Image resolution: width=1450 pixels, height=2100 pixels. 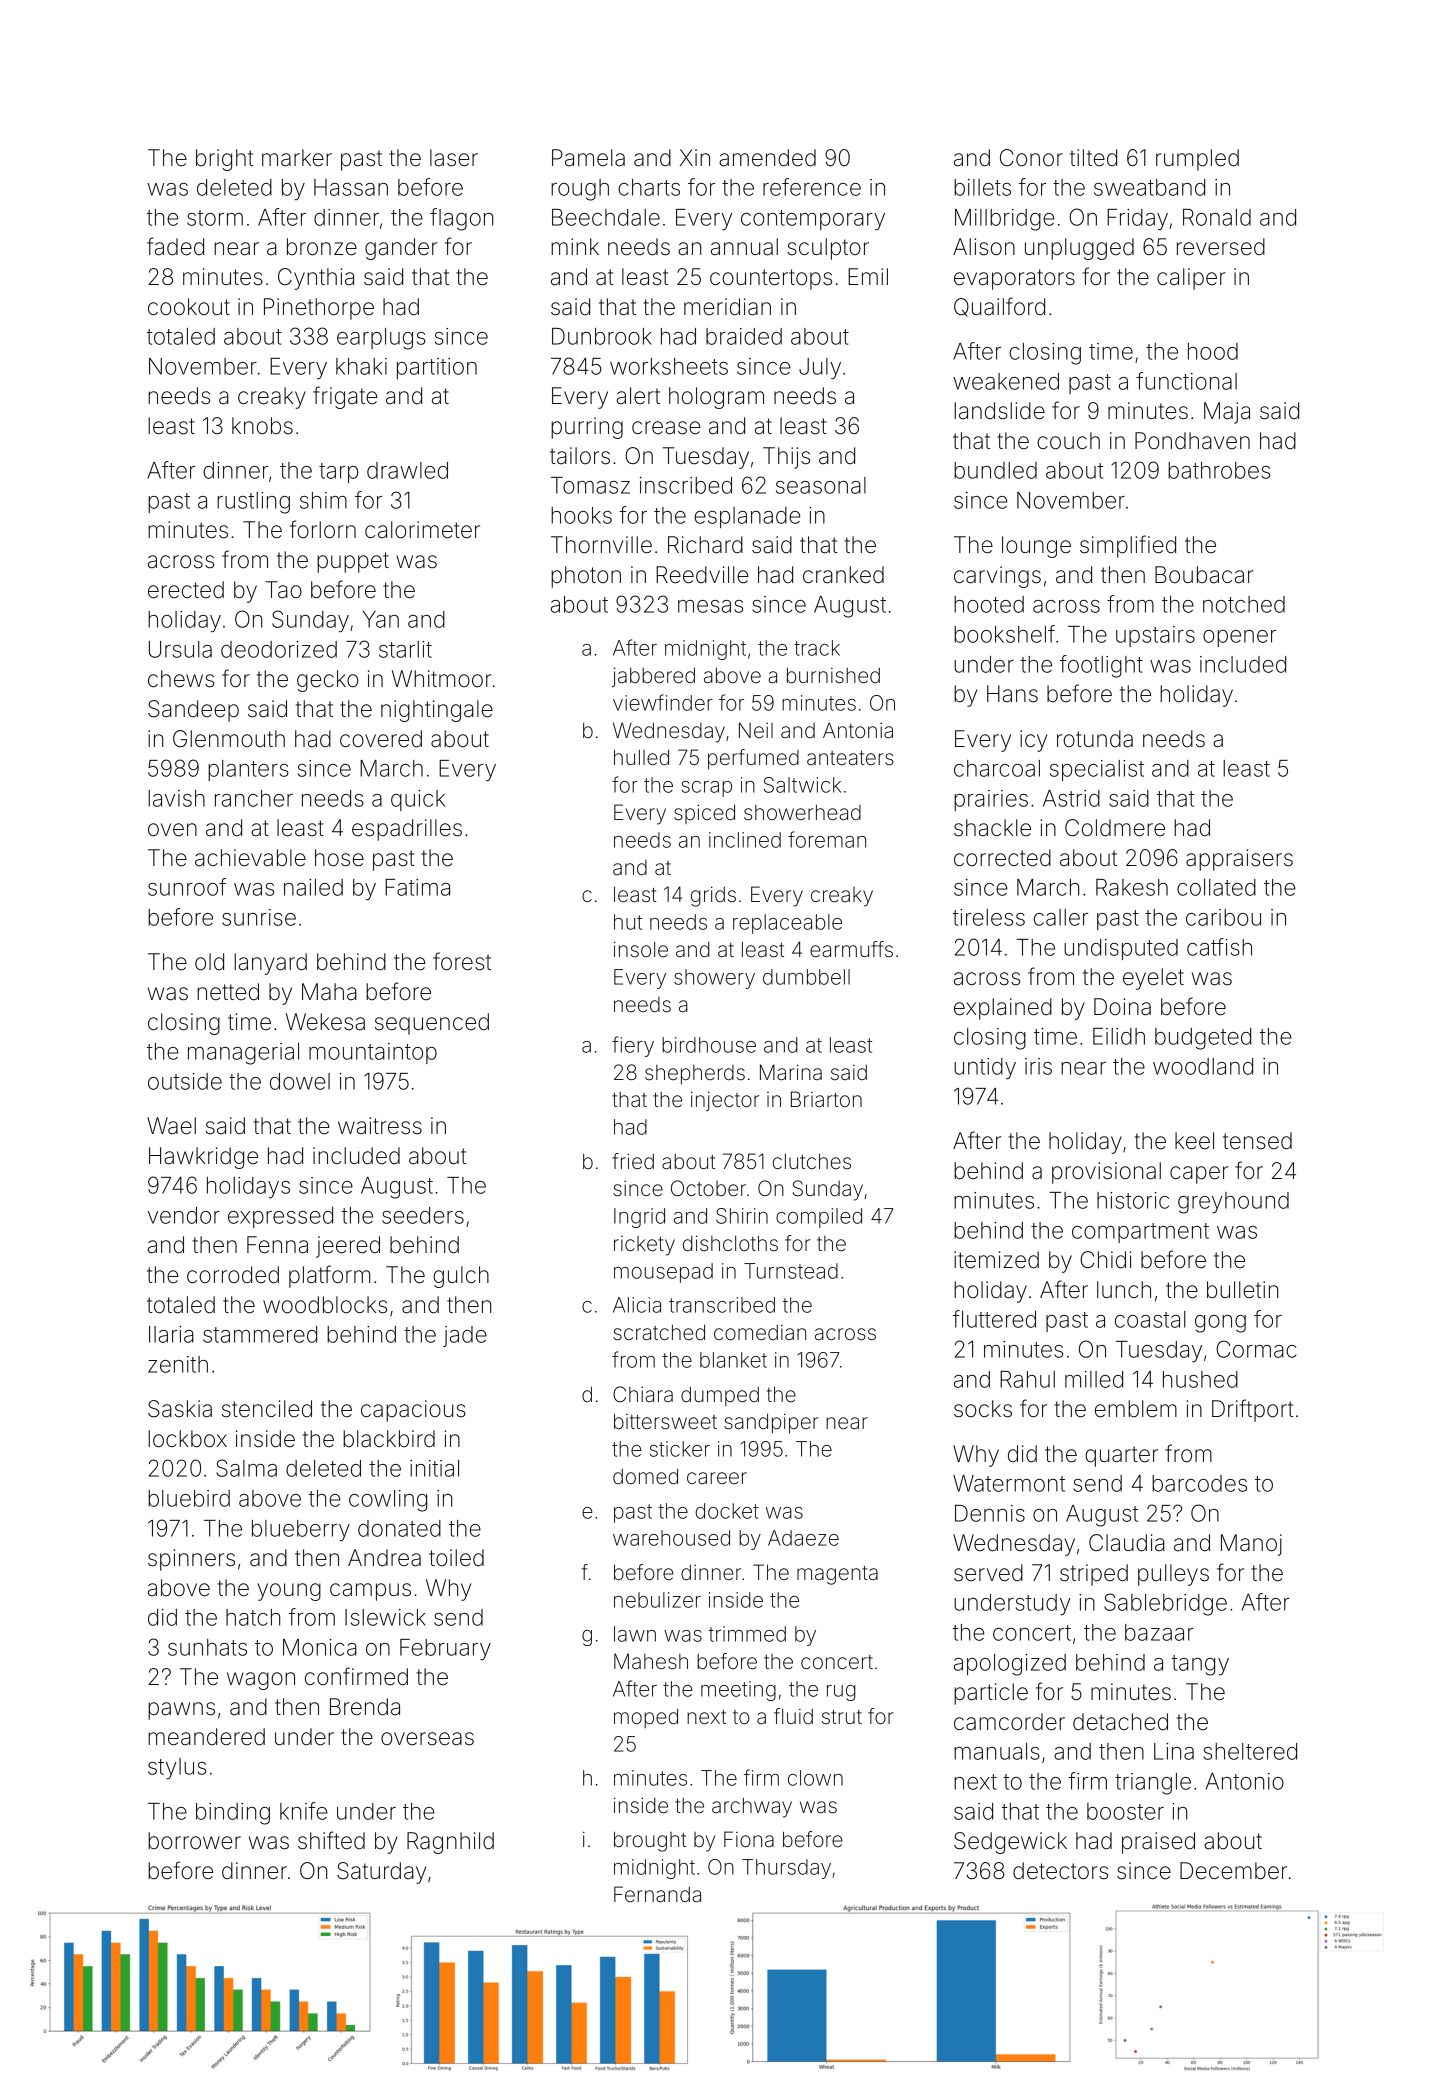 I want to click on strut, so click(x=842, y=1717).
